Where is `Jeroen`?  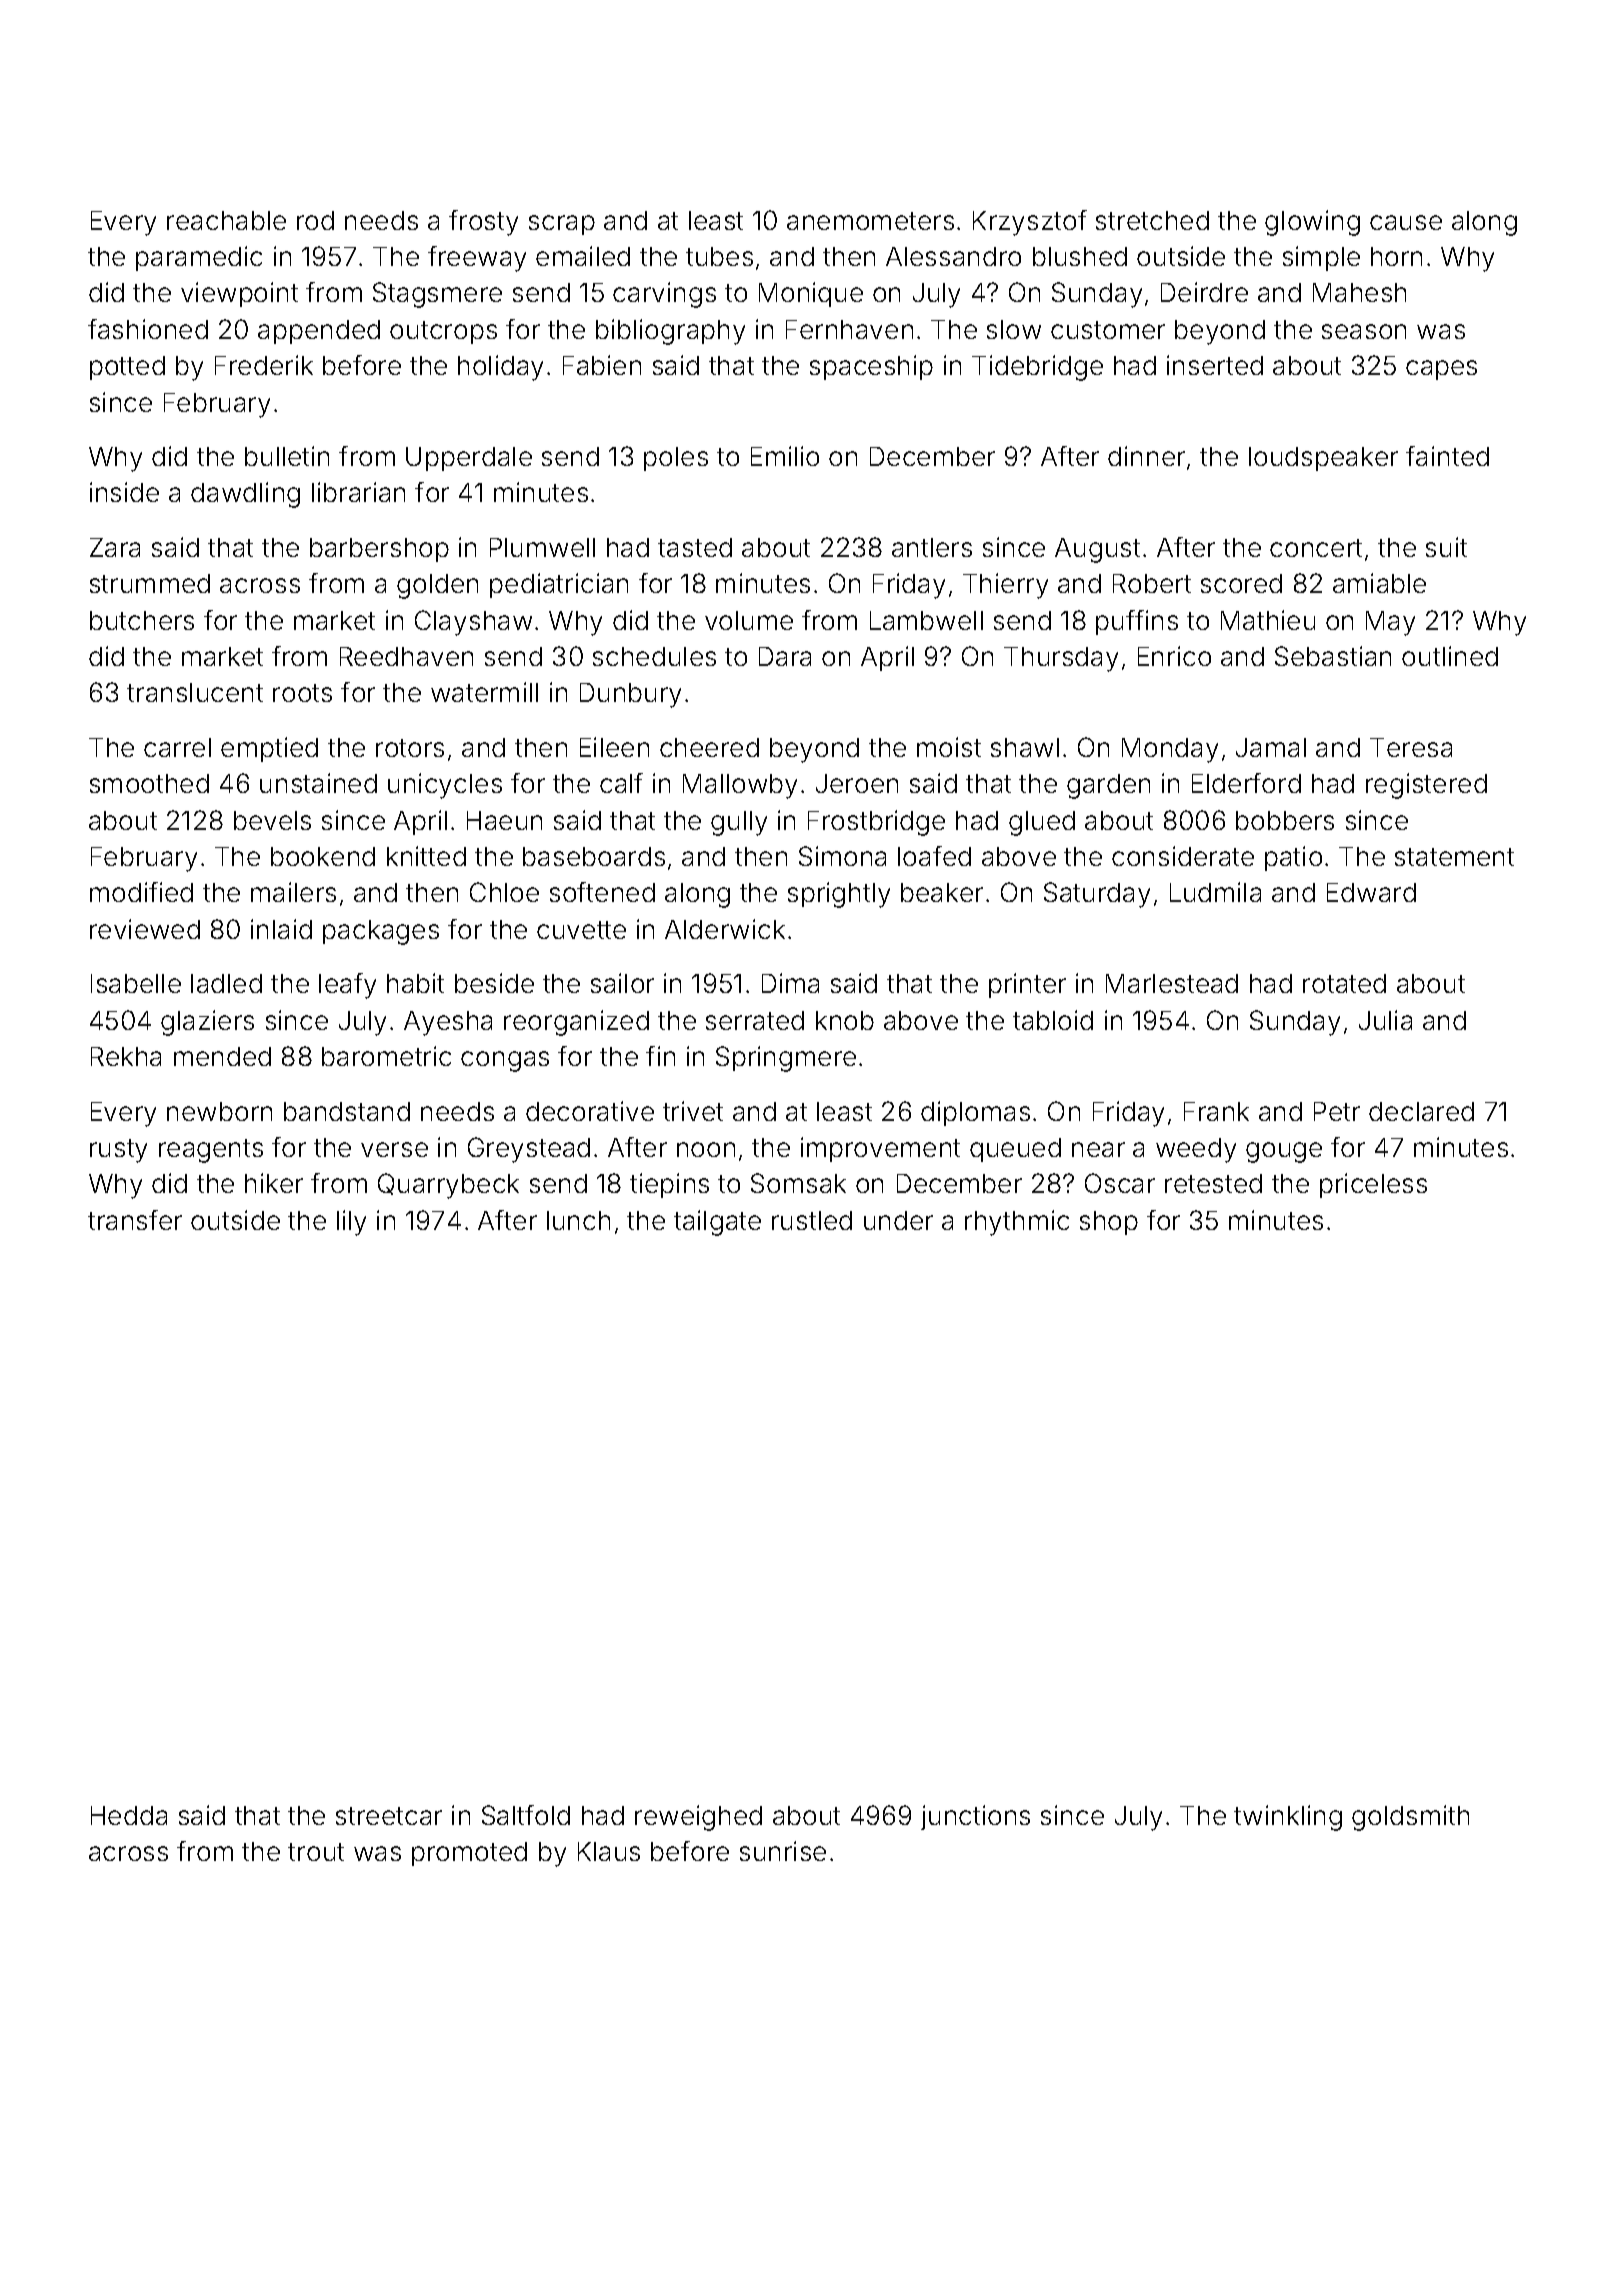 Jeroen is located at coordinates (857, 783).
